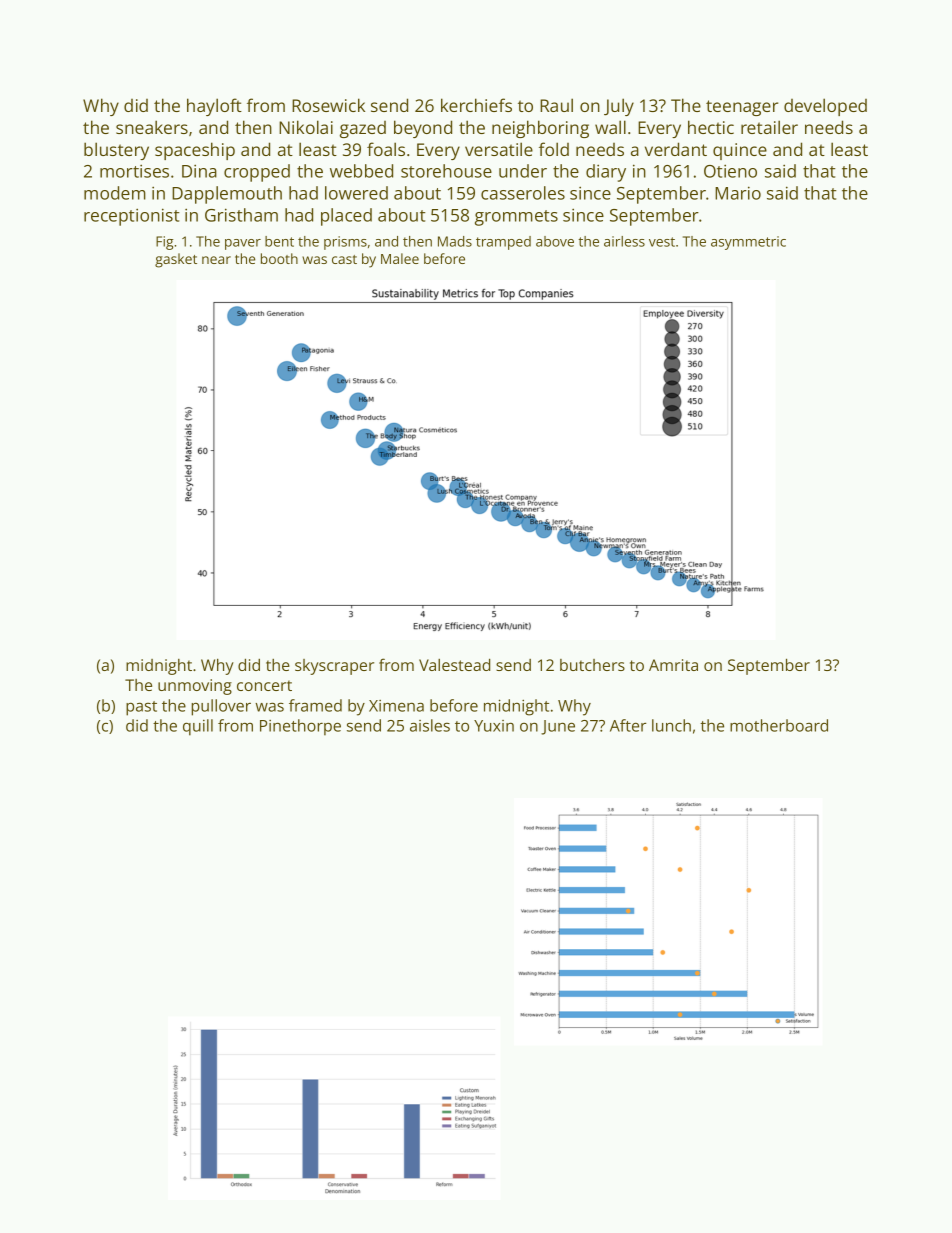 This screenshot has height=1233, width=952. Describe the element at coordinates (748, 243) in the screenshot. I see `asymmetric` at that location.
